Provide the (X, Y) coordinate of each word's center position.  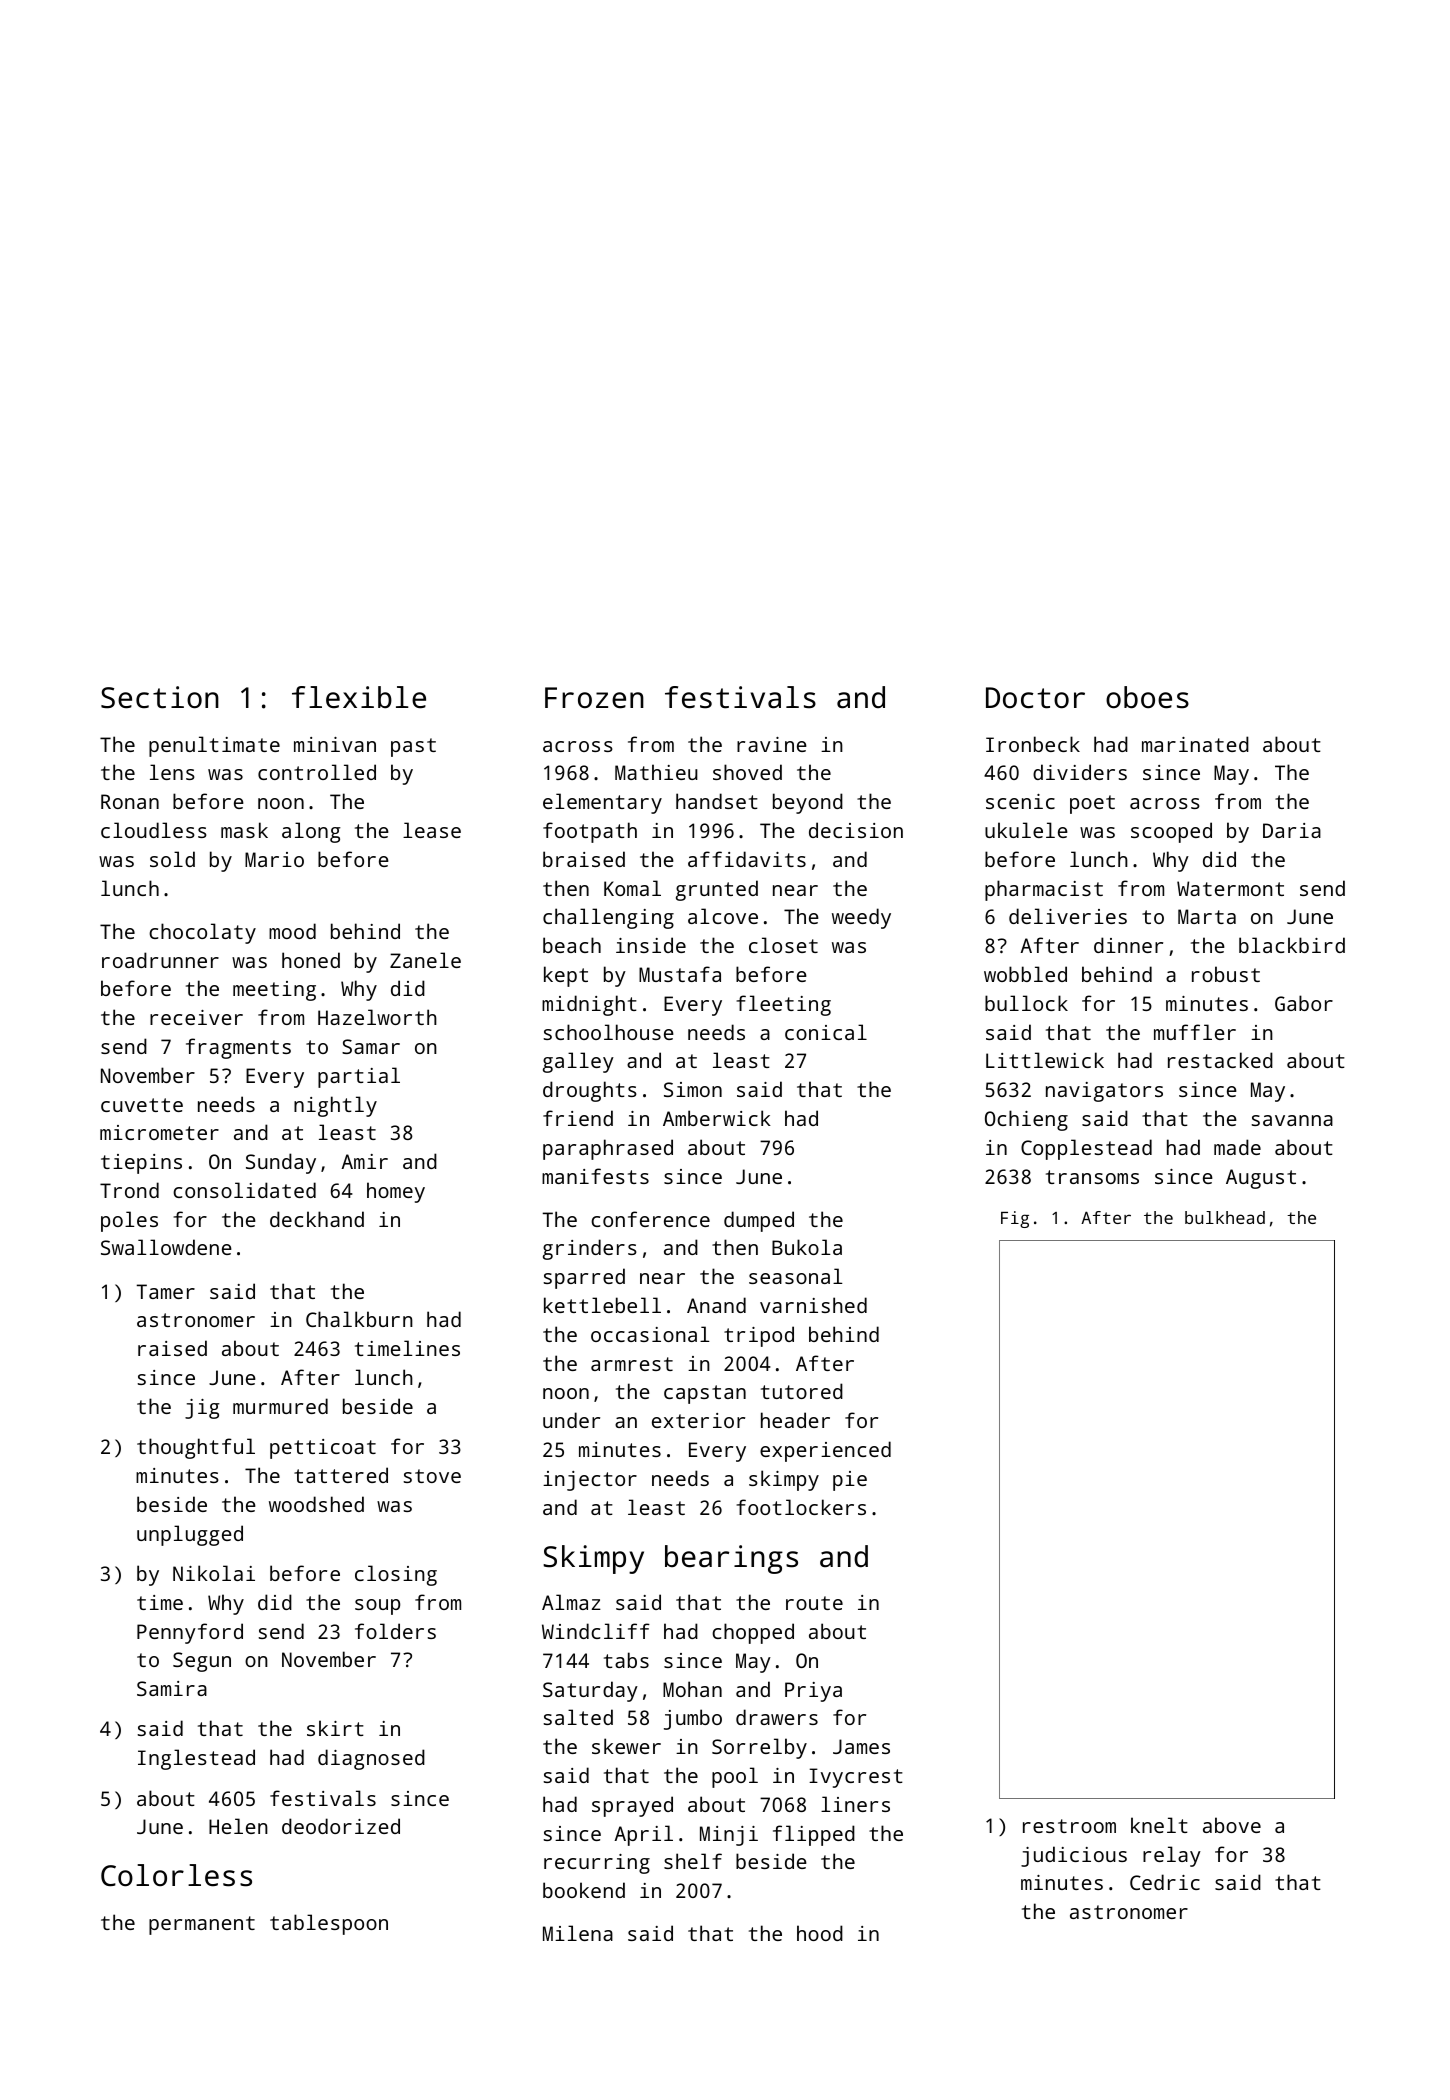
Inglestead (196, 1759)
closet (783, 945)
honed (311, 960)
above (1232, 1825)
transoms (1092, 1177)
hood (820, 1933)
